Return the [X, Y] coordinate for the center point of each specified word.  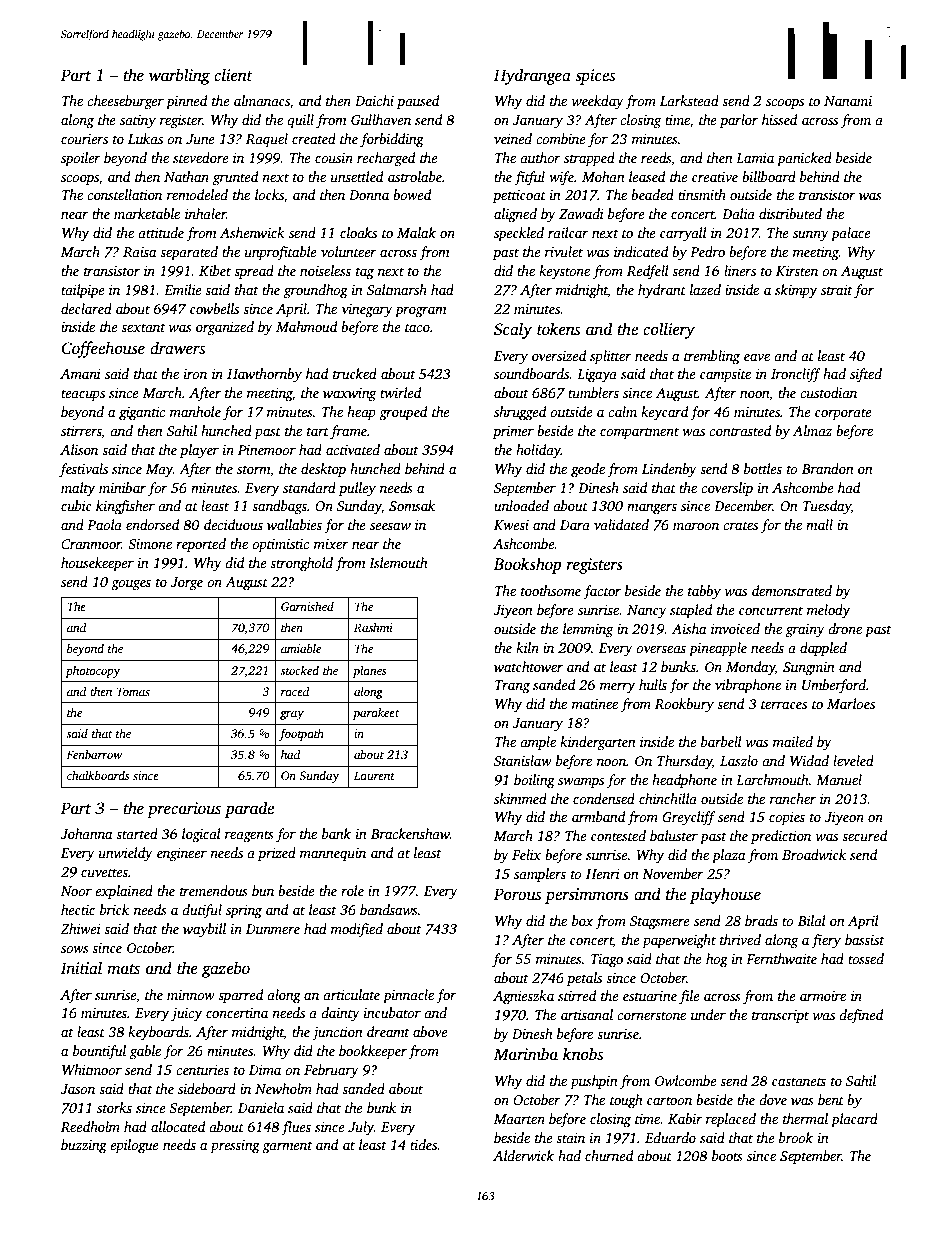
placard [854, 1120]
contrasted [740, 430]
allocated [178, 1126]
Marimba [526, 1053]
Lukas [145, 138]
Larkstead [689, 100]
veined [513, 138]
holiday [538, 451]
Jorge [186, 584]
